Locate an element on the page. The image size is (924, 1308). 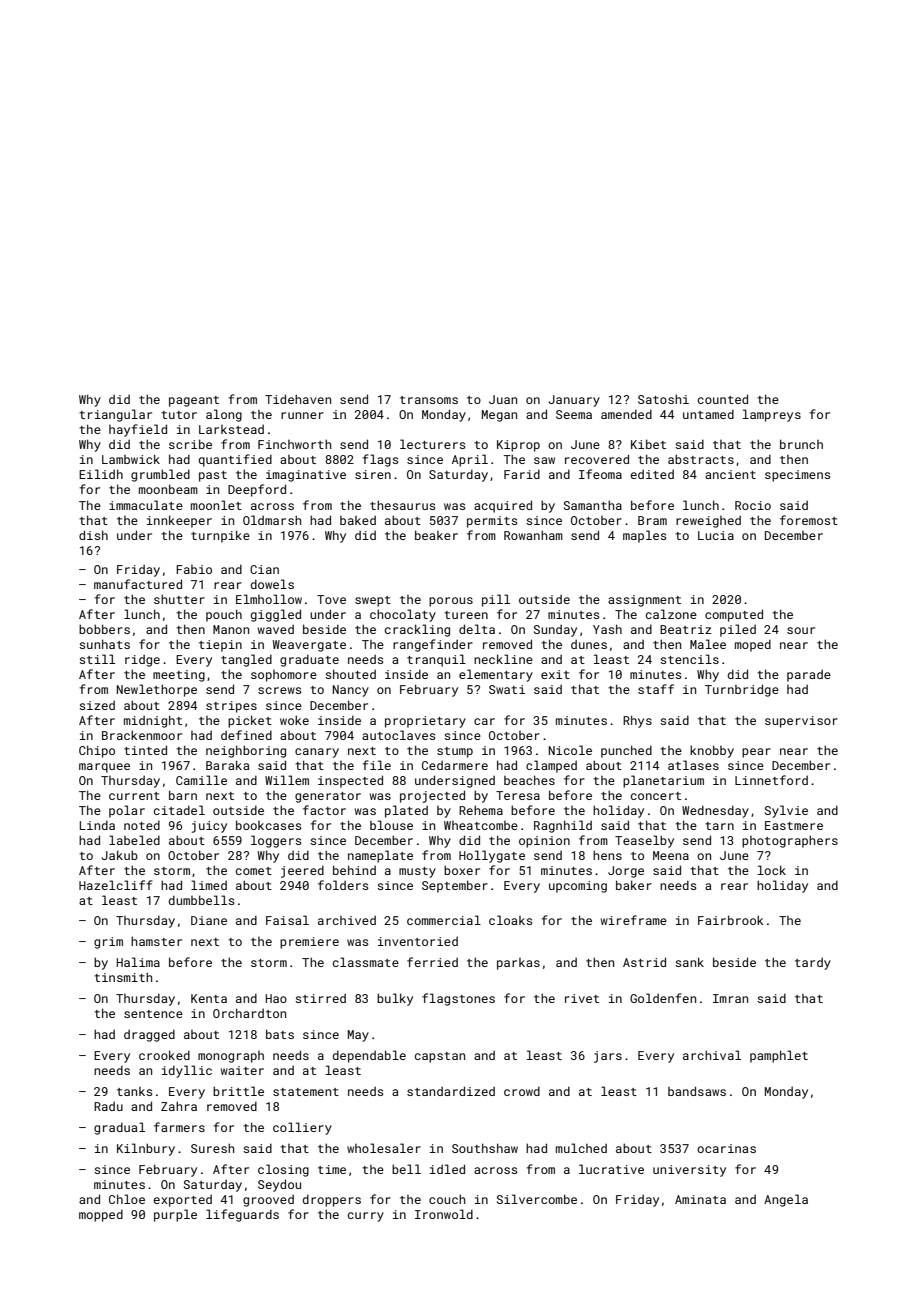
wholesaler is located at coordinates (384, 1148).
